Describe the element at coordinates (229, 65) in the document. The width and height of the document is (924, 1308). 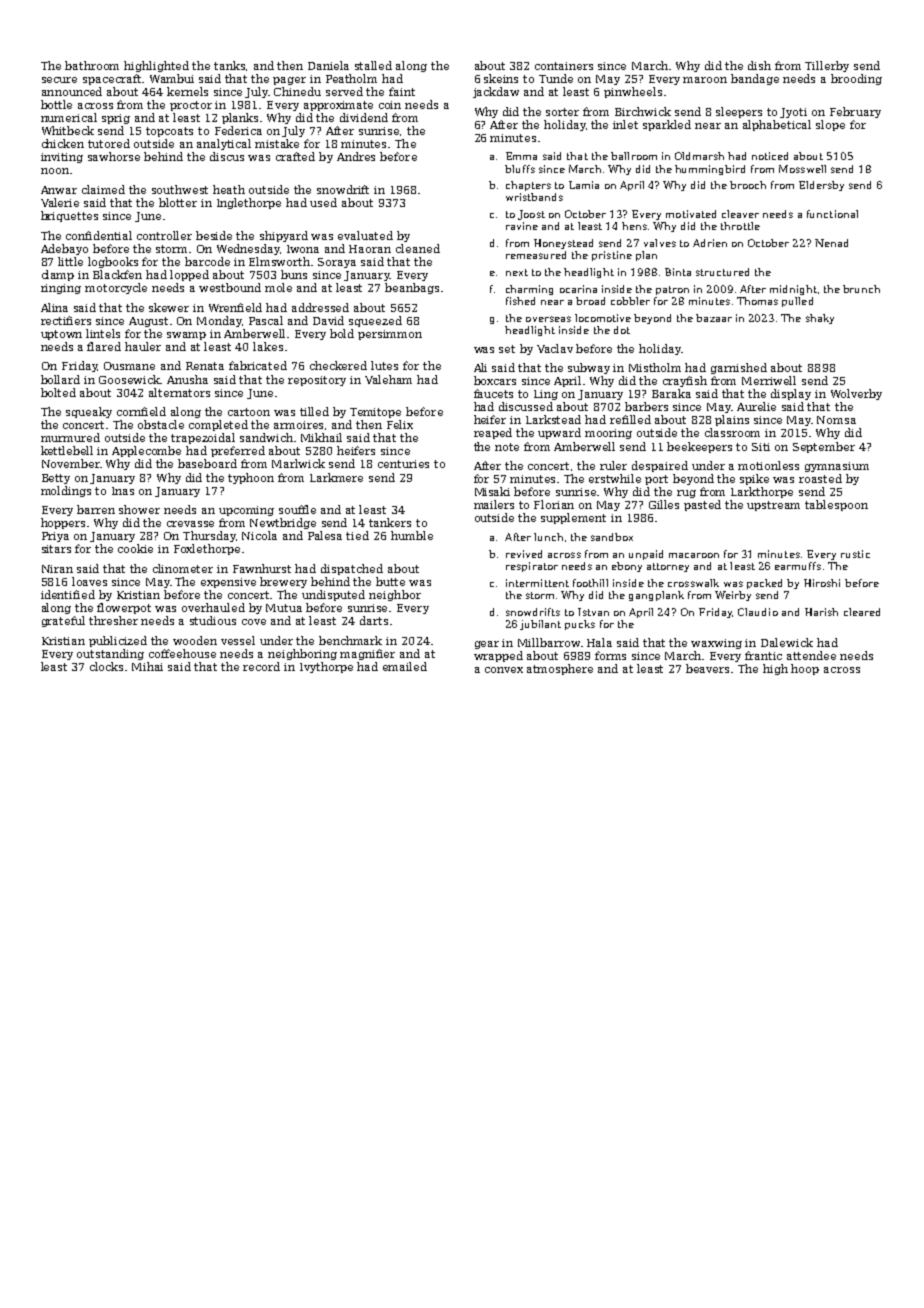
I see `tanks` at that location.
